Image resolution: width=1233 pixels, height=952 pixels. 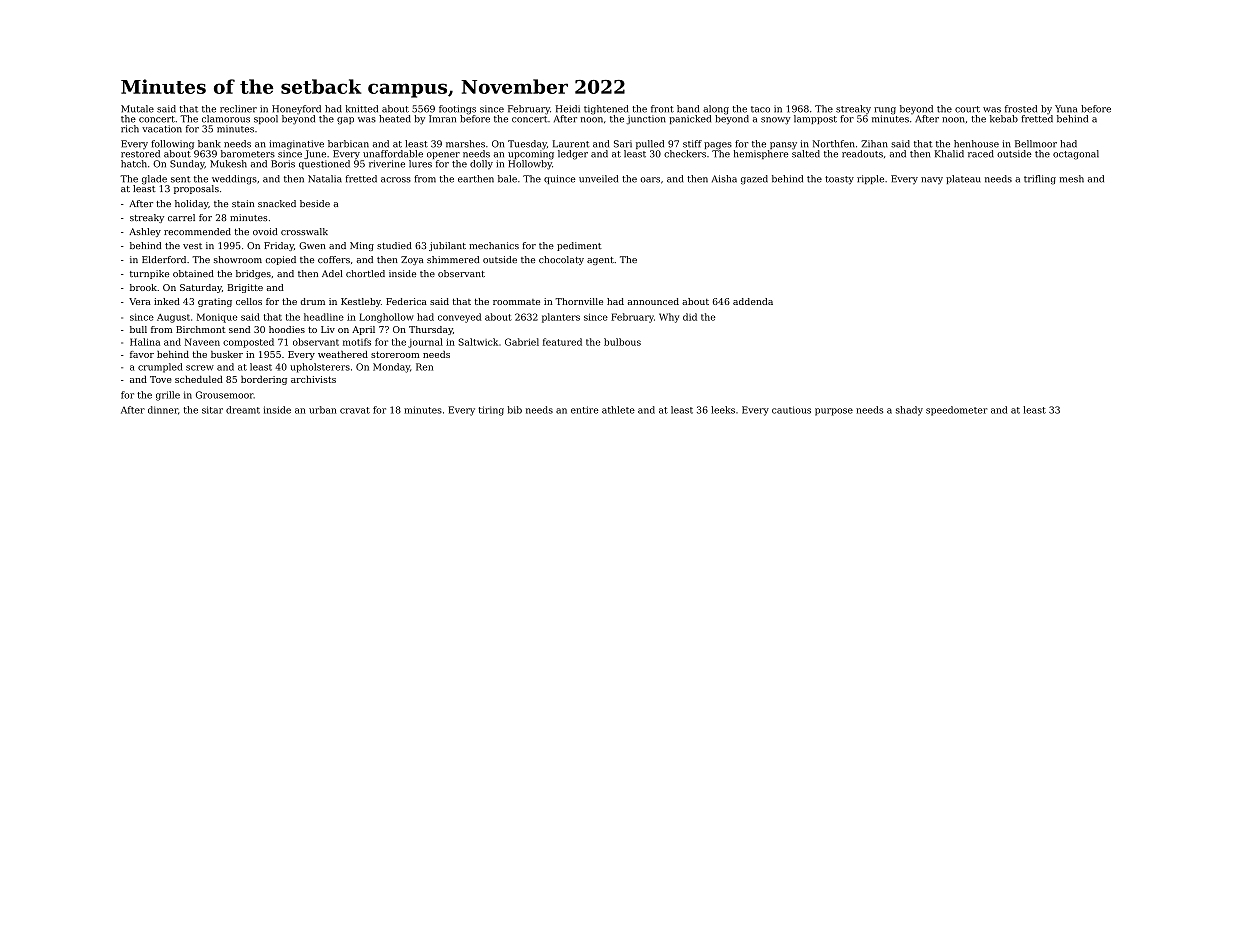 I want to click on kebab, so click(x=1004, y=119).
